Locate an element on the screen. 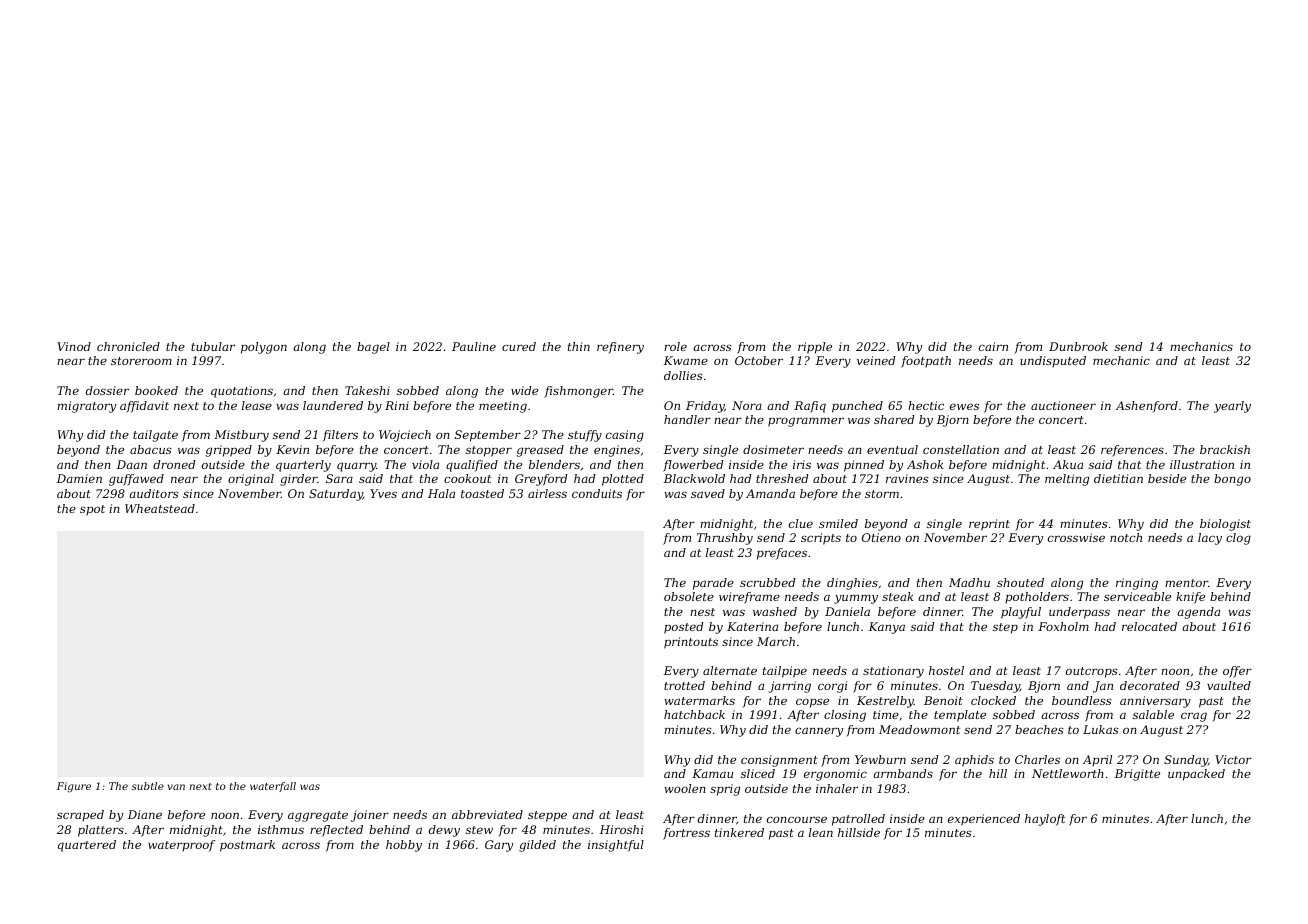 This screenshot has width=1308, height=924. toasted is located at coordinates (482, 493).
